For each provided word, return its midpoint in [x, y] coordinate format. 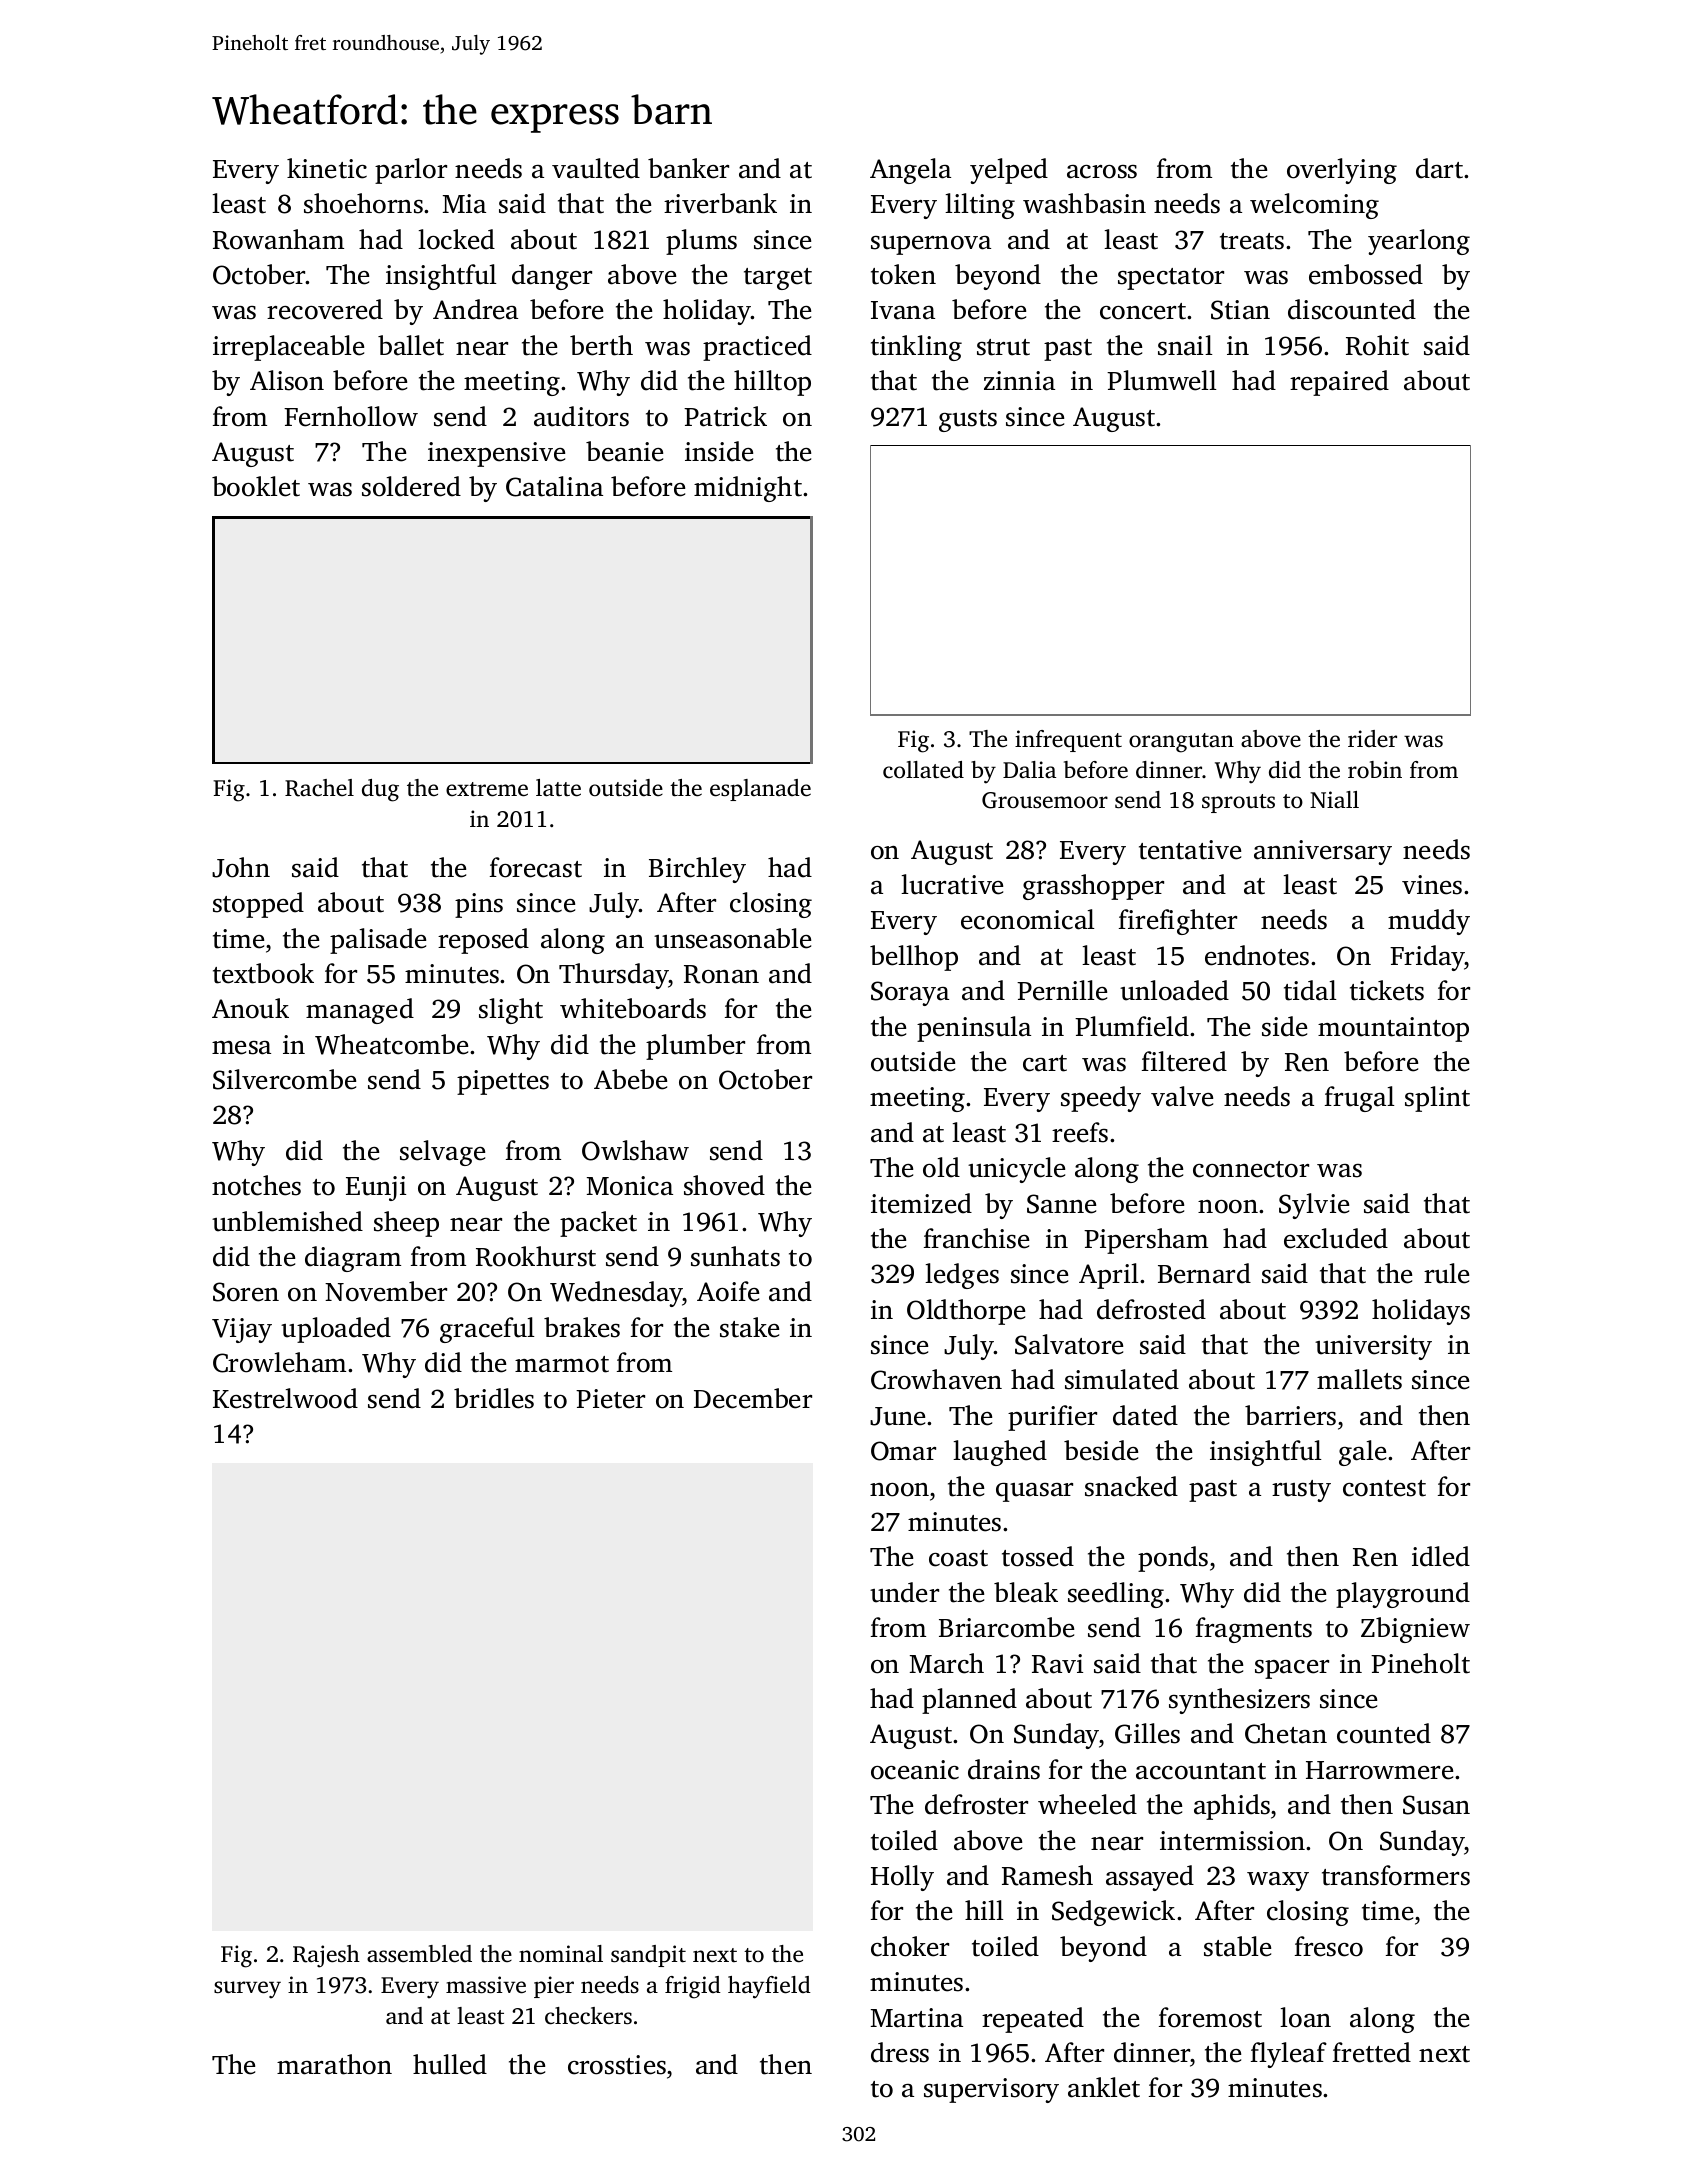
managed [360, 1011]
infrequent [1068, 741]
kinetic [327, 168]
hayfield [769, 1987]
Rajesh [326, 1956]
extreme [487, 789]
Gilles [1147, 1733]
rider [1372, 738]
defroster [976, 1804]
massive [486, 1985]
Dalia [1029, 769]
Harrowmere [1379, 1770]
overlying [1342, 171]
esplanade [760, 790]
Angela [910, 171]
